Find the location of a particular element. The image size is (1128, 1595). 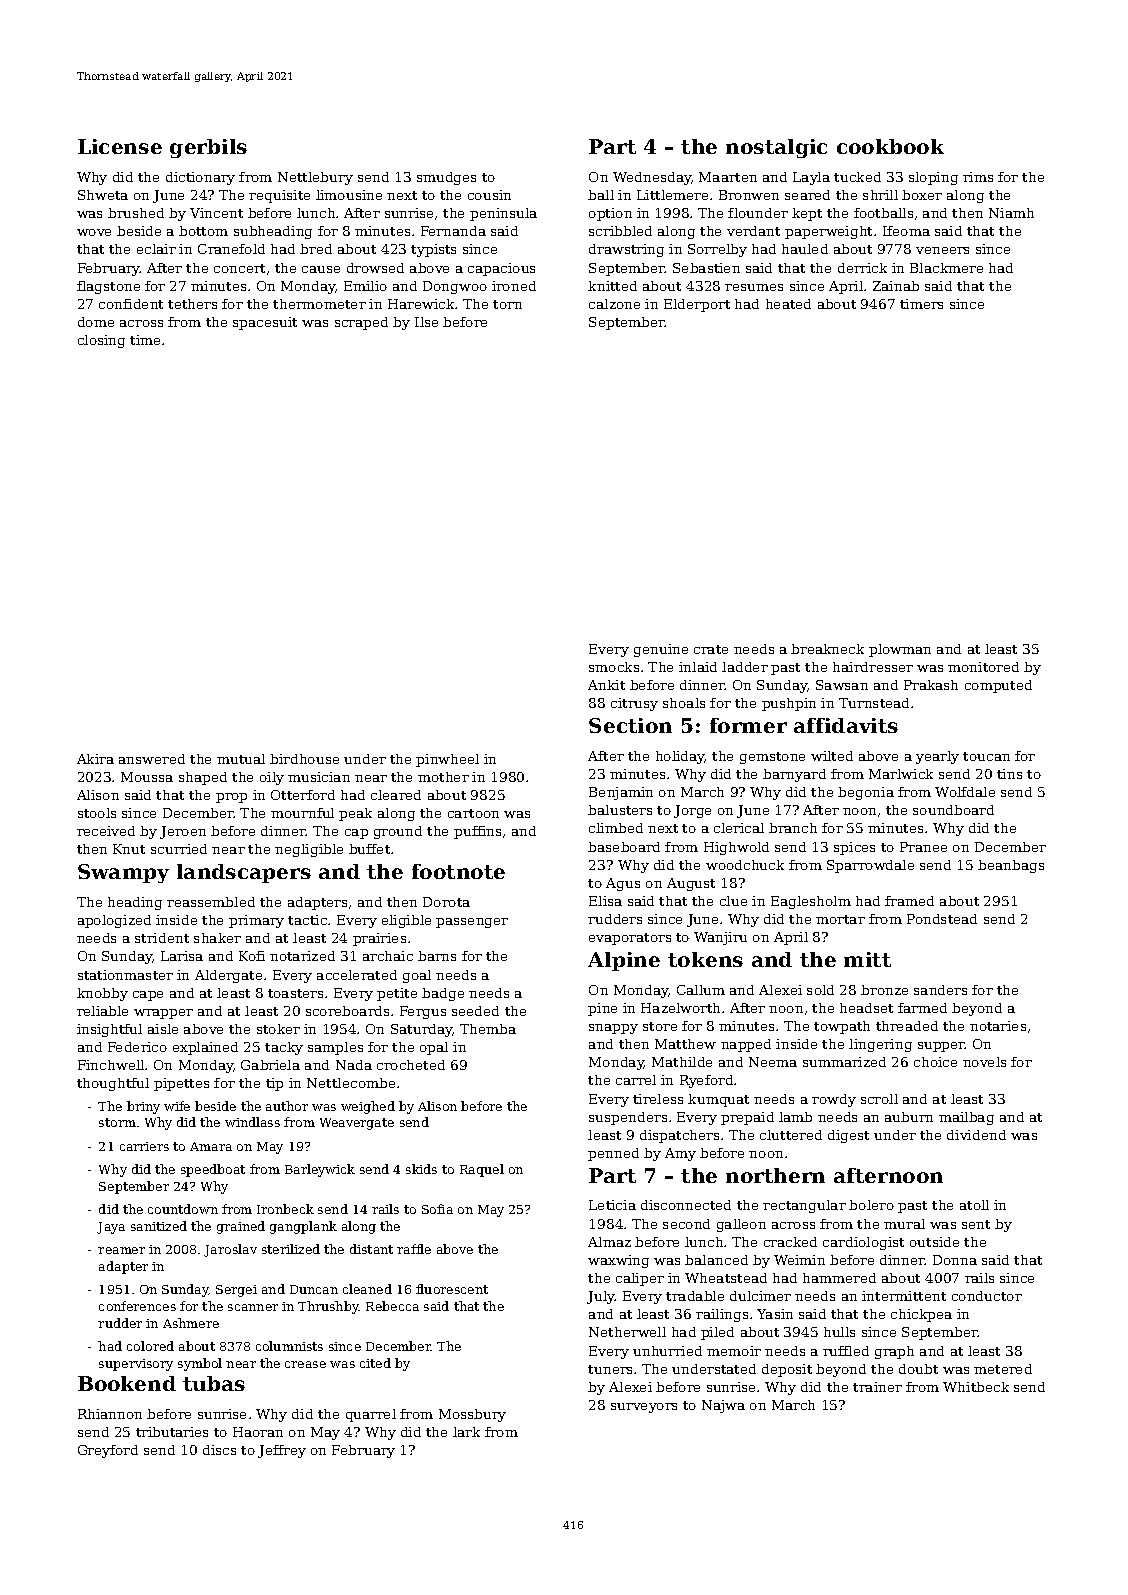

derrick is located at coordinates (862, 268).
